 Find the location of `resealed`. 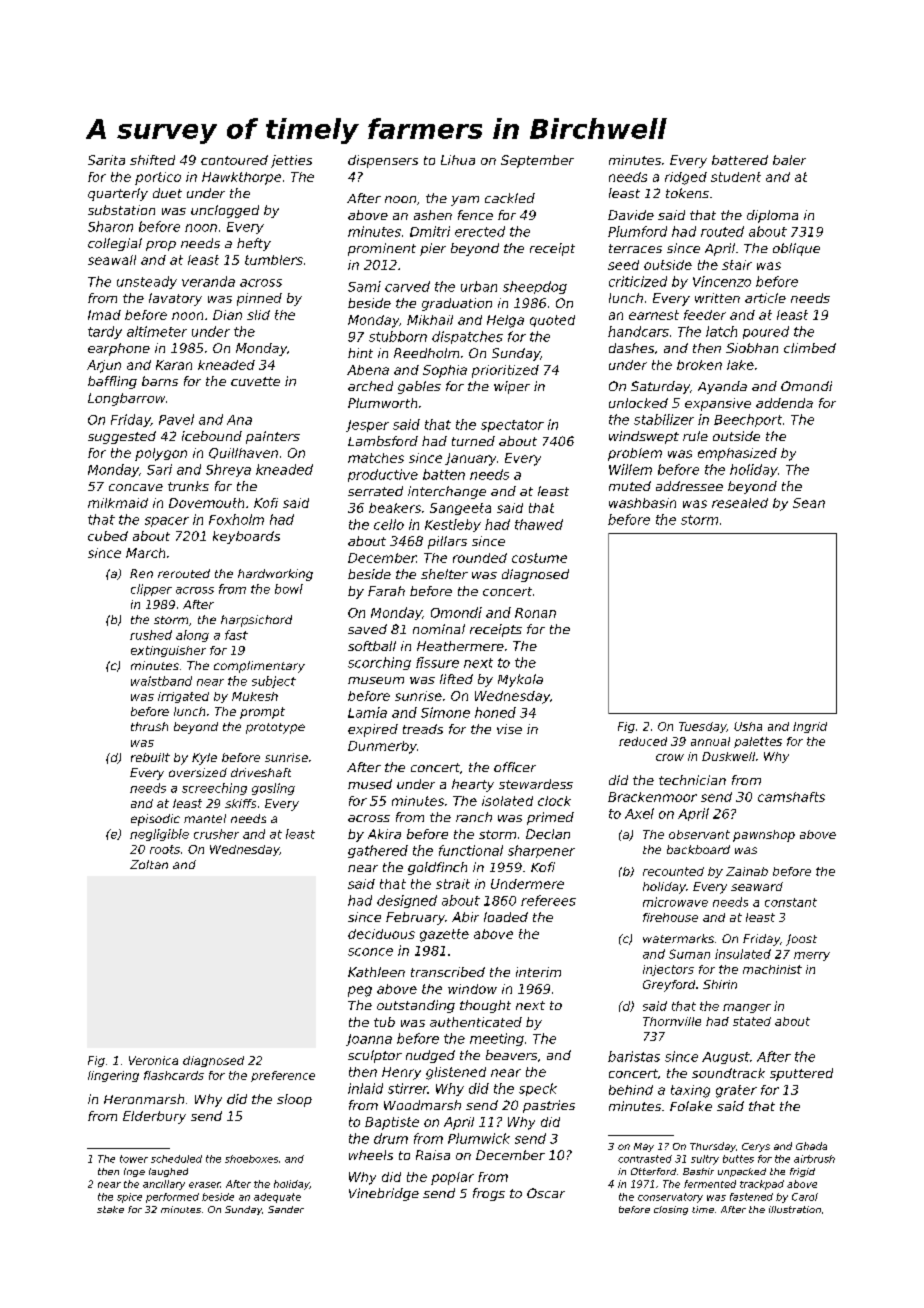

resealed is located at coordinates (740, 503).
